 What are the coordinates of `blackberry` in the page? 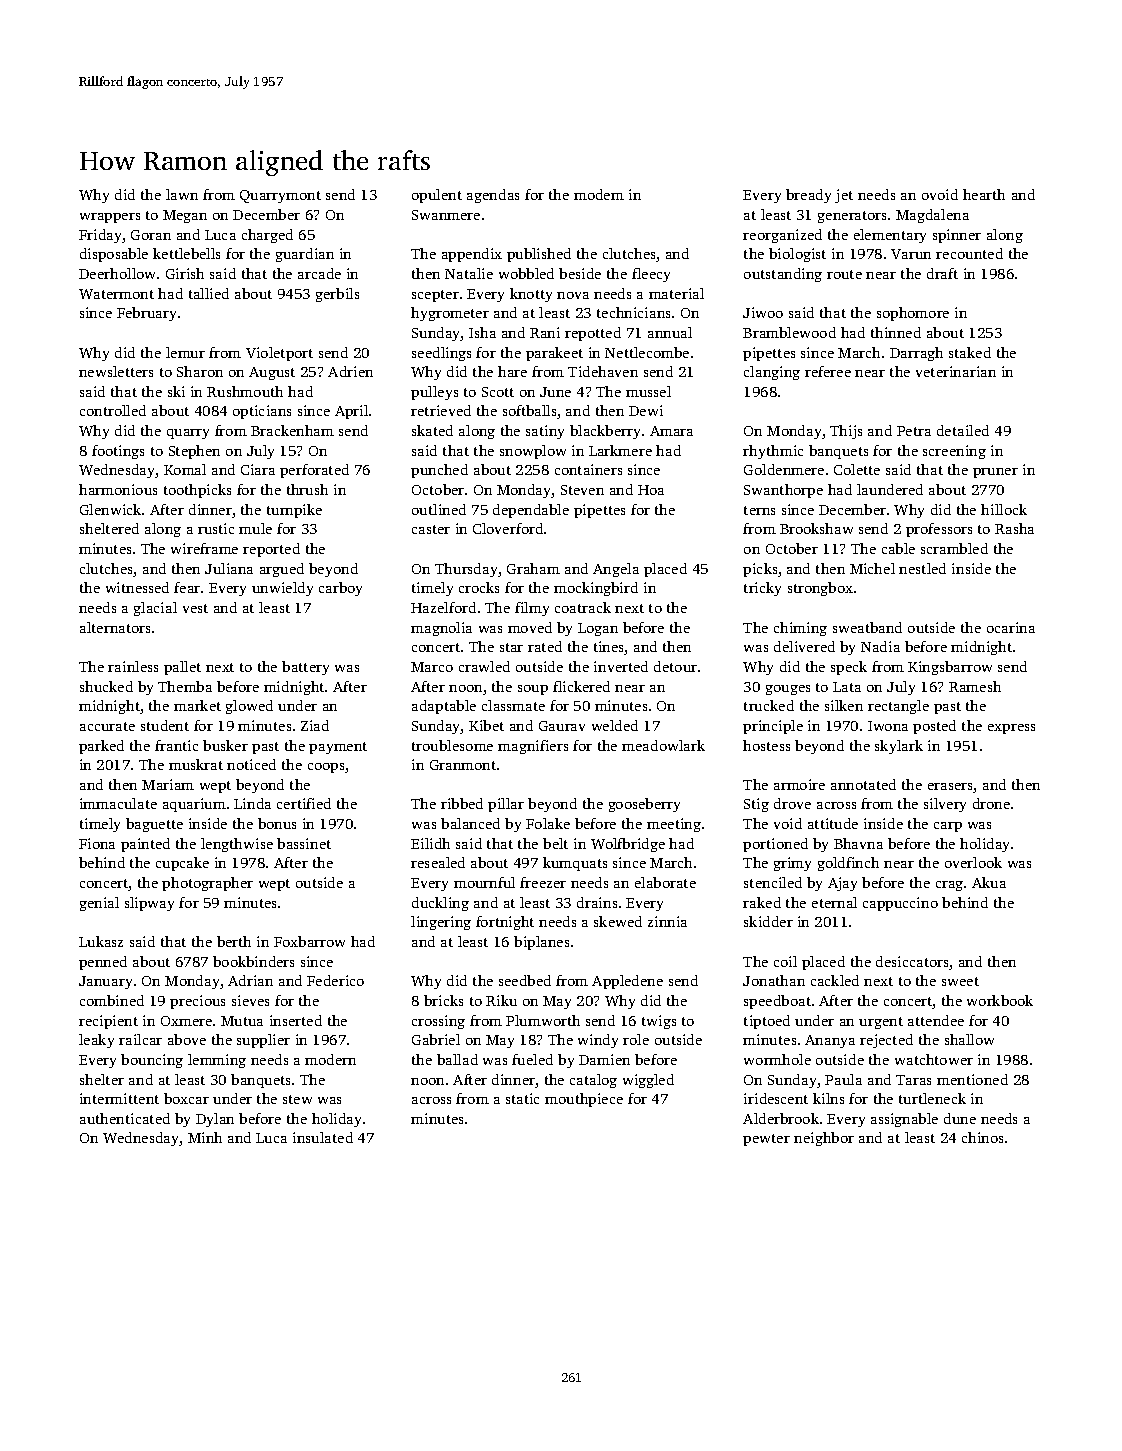 It's located at (605, 432).
